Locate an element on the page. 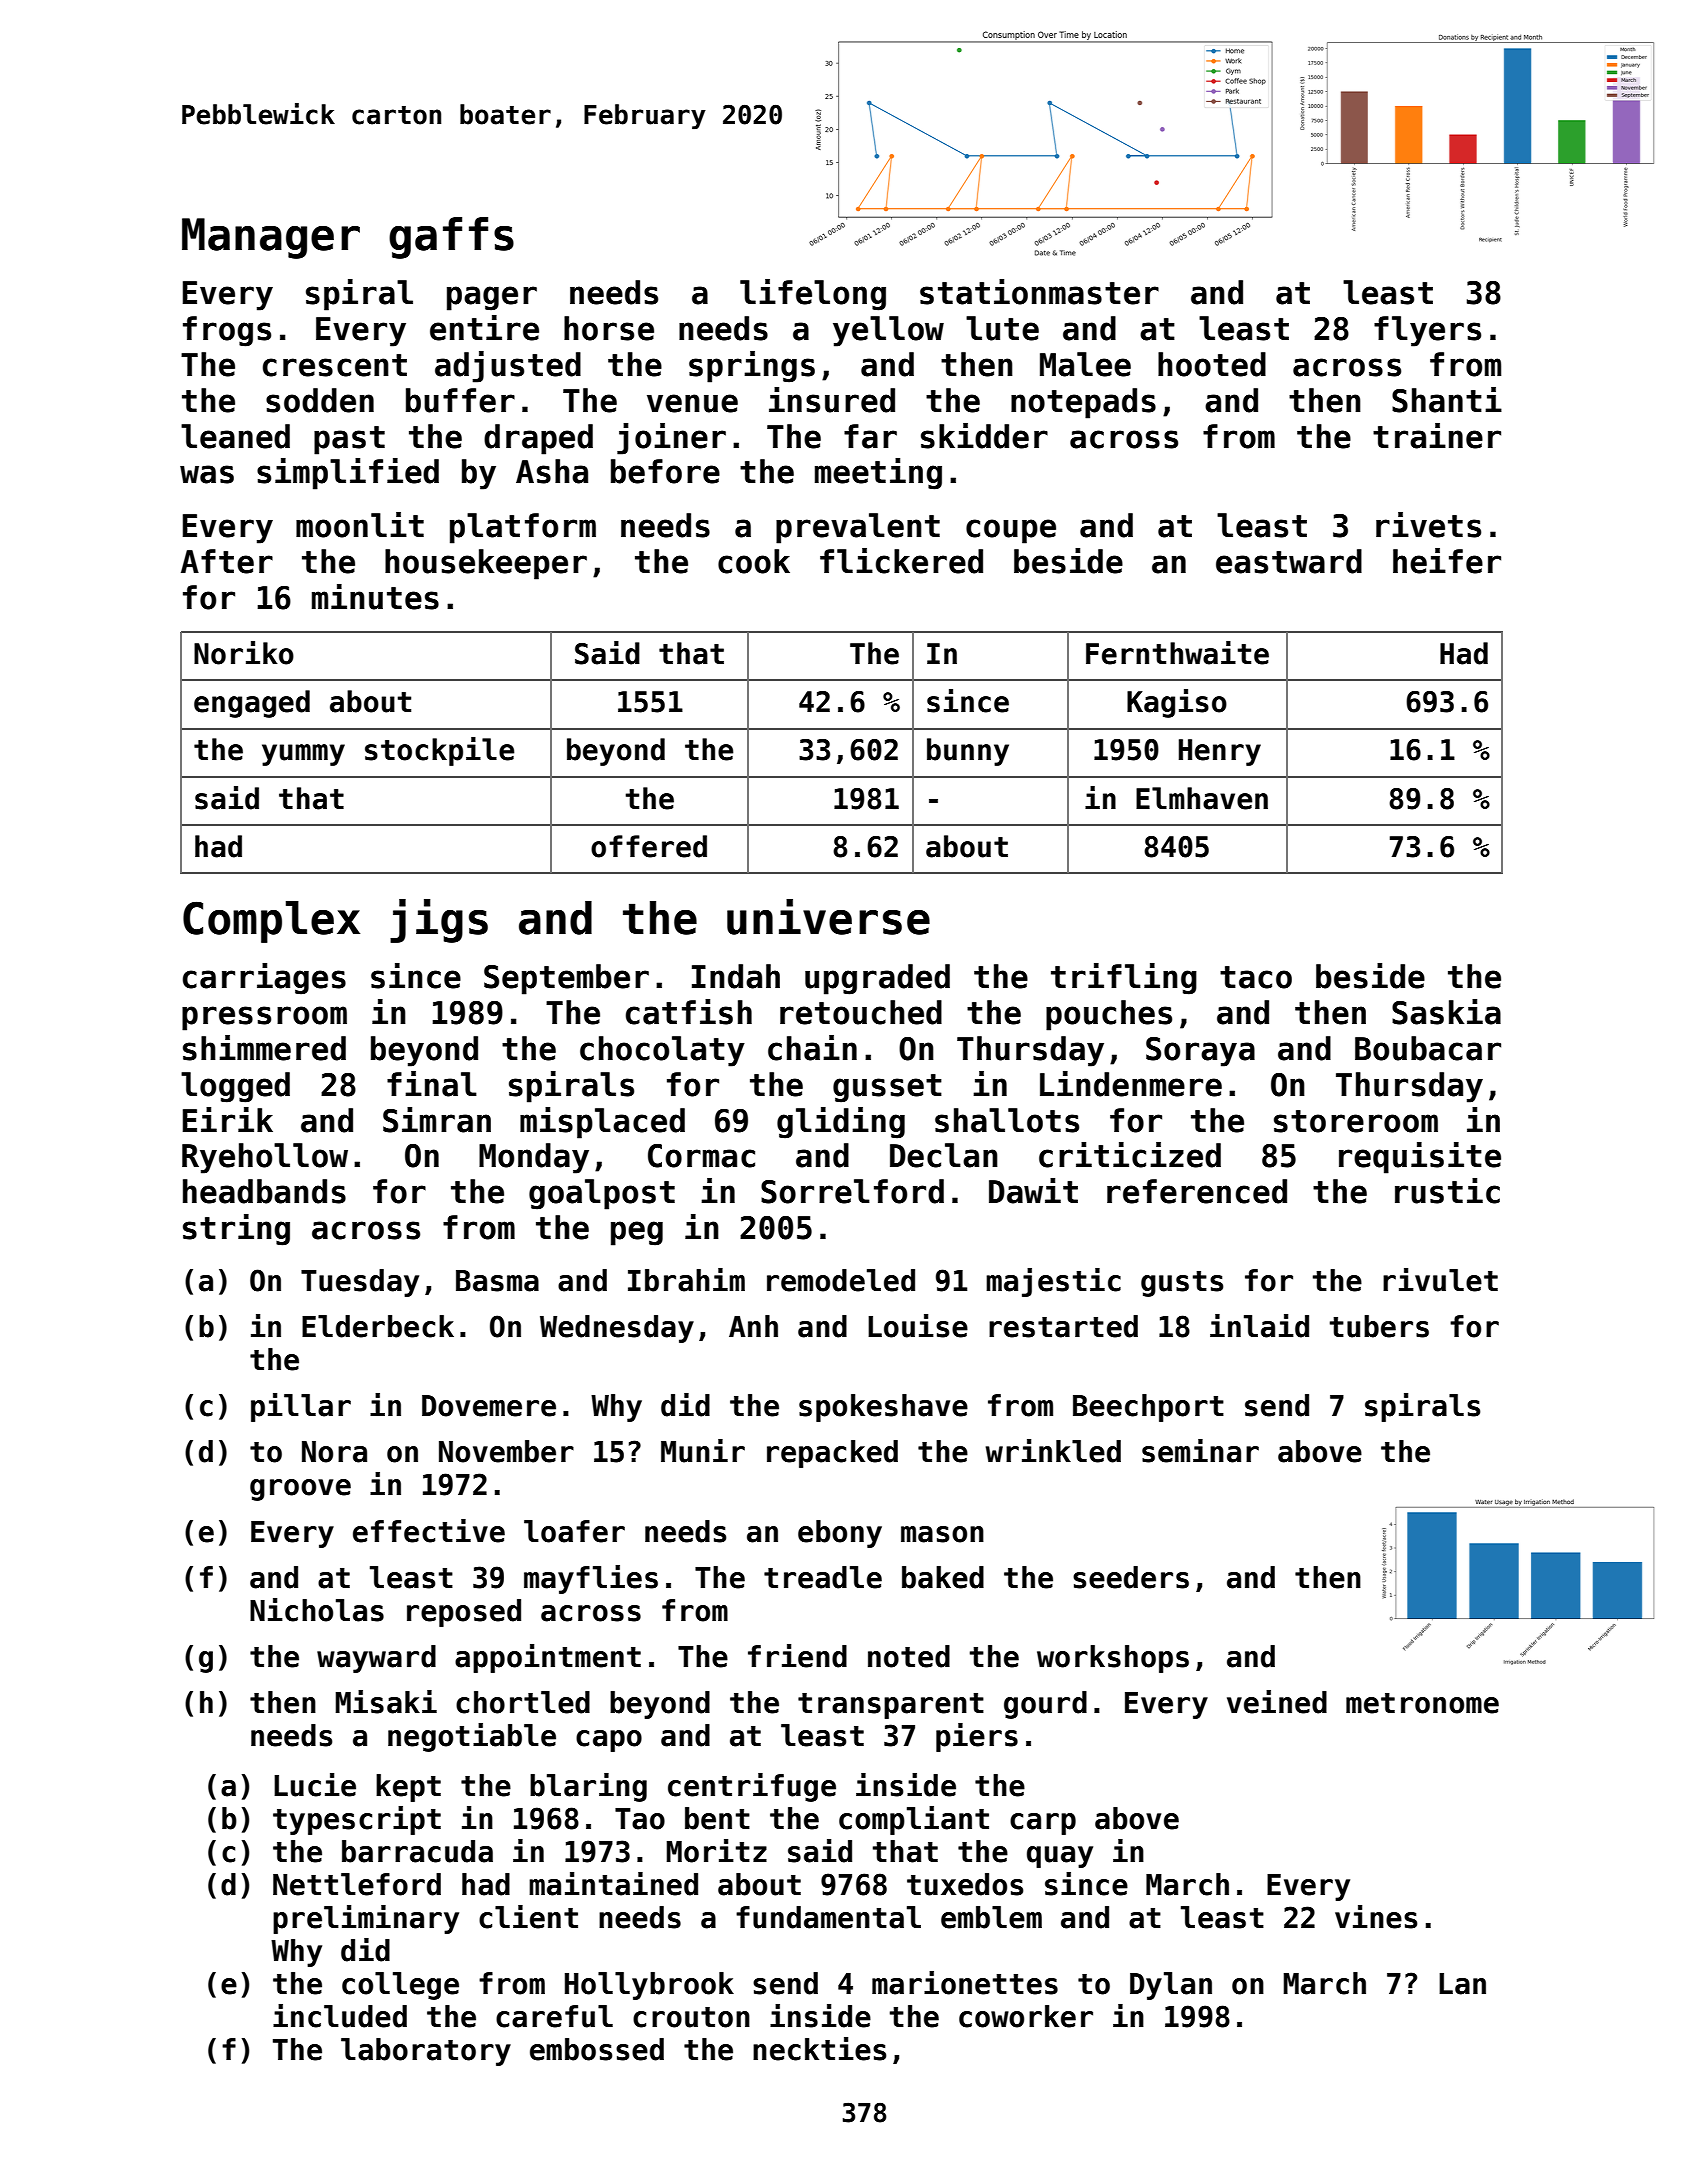 The width and height of the page is (1683, 2178). embossed is located at coordinates (597, 2049).
